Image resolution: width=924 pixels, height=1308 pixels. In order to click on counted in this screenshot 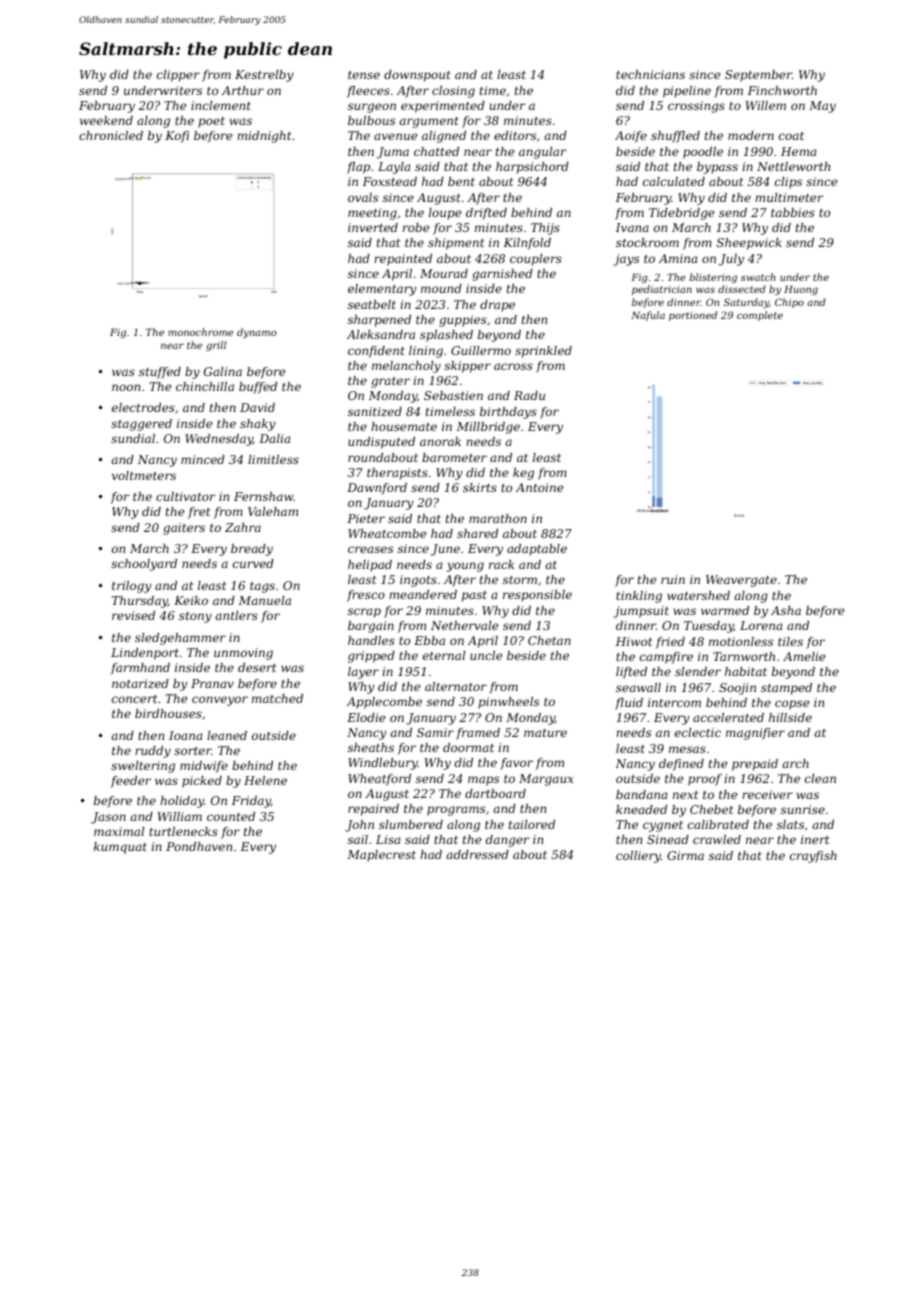, I will do `click(231, 816)`.
